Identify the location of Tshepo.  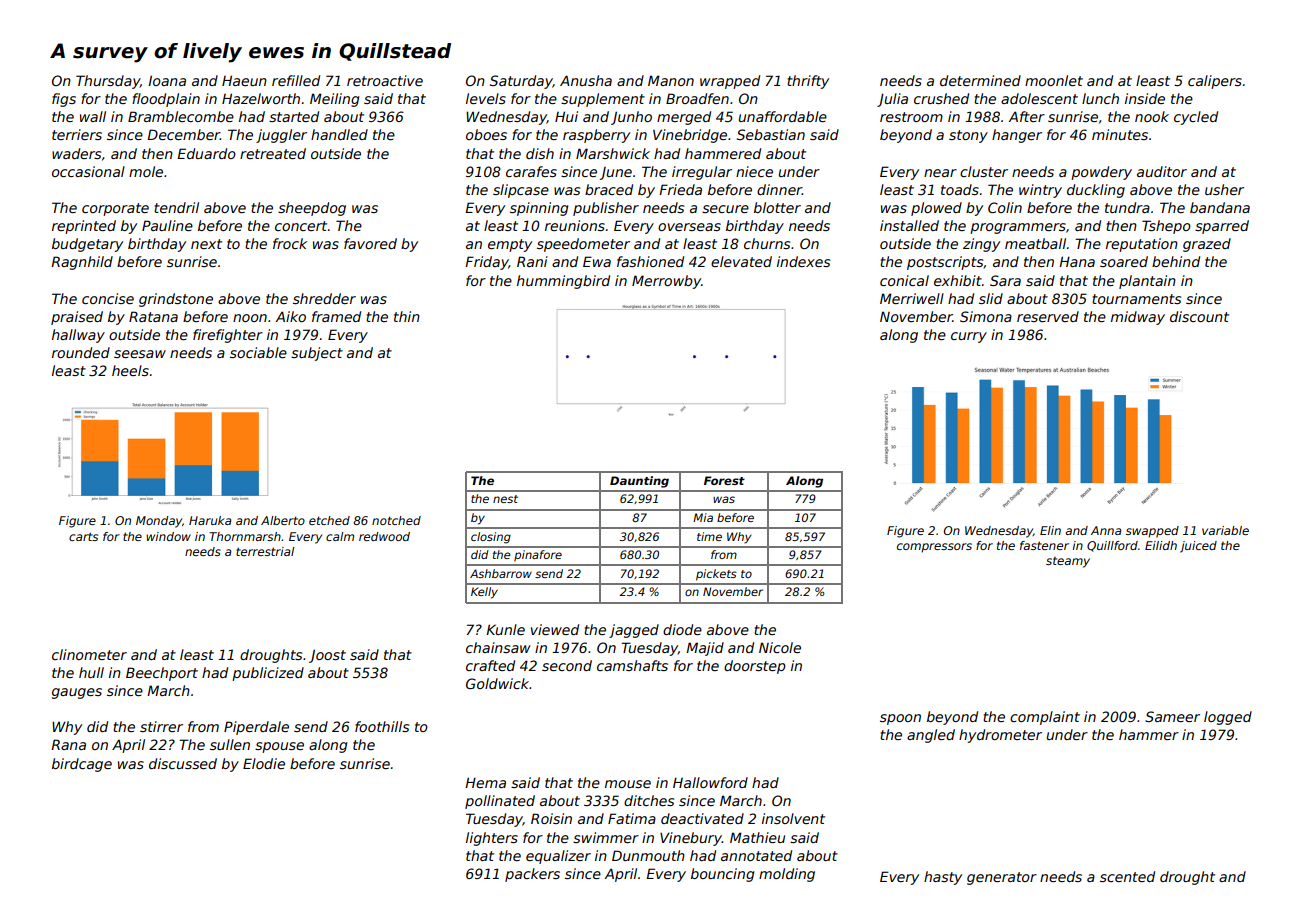
(1166, 227).
